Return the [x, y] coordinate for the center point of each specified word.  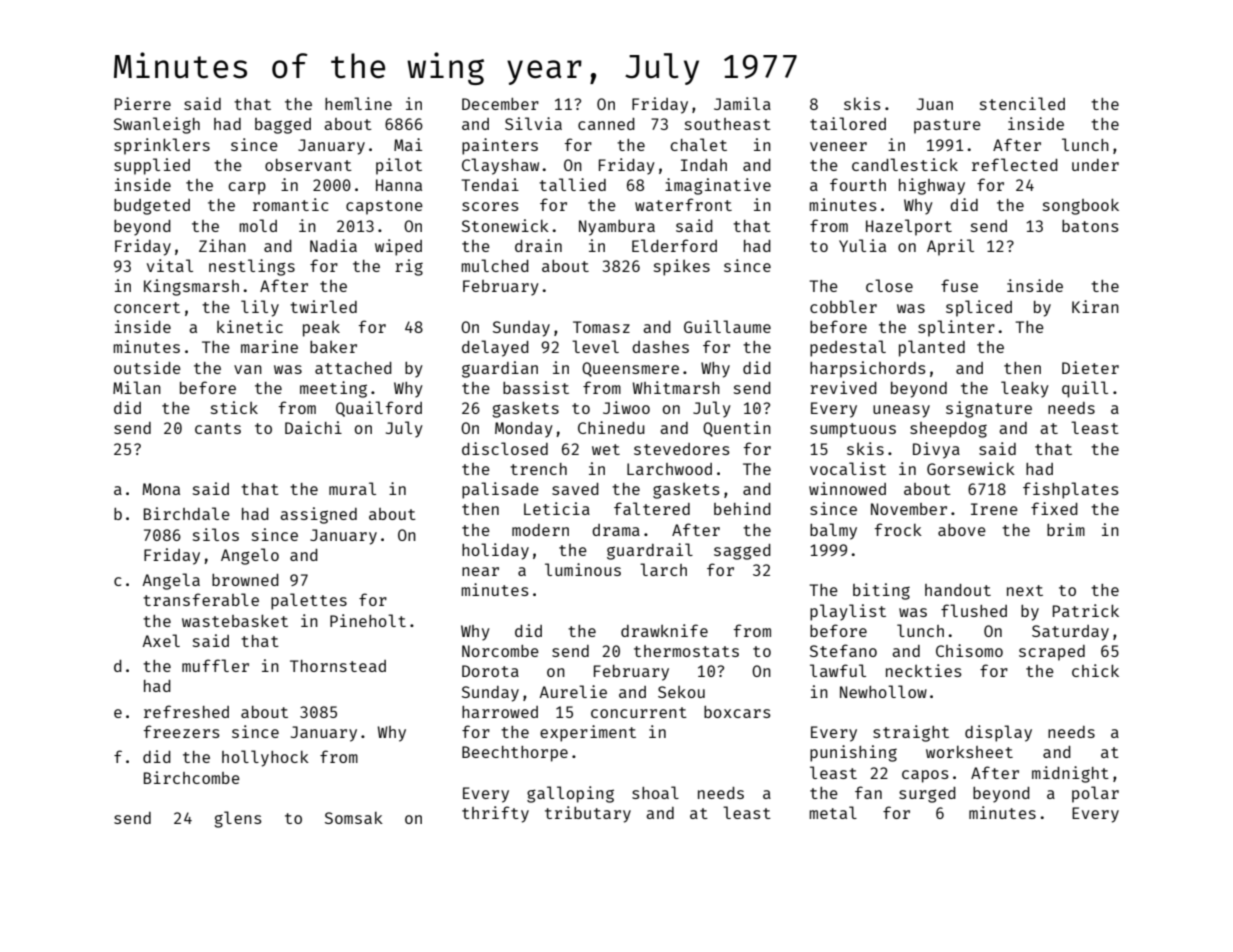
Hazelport [909, 227]
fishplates [1071, 490]
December [500, 104]
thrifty [495, 814]
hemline [358, 103]
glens [238, 819]
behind [742, 508]
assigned [318, 515]
